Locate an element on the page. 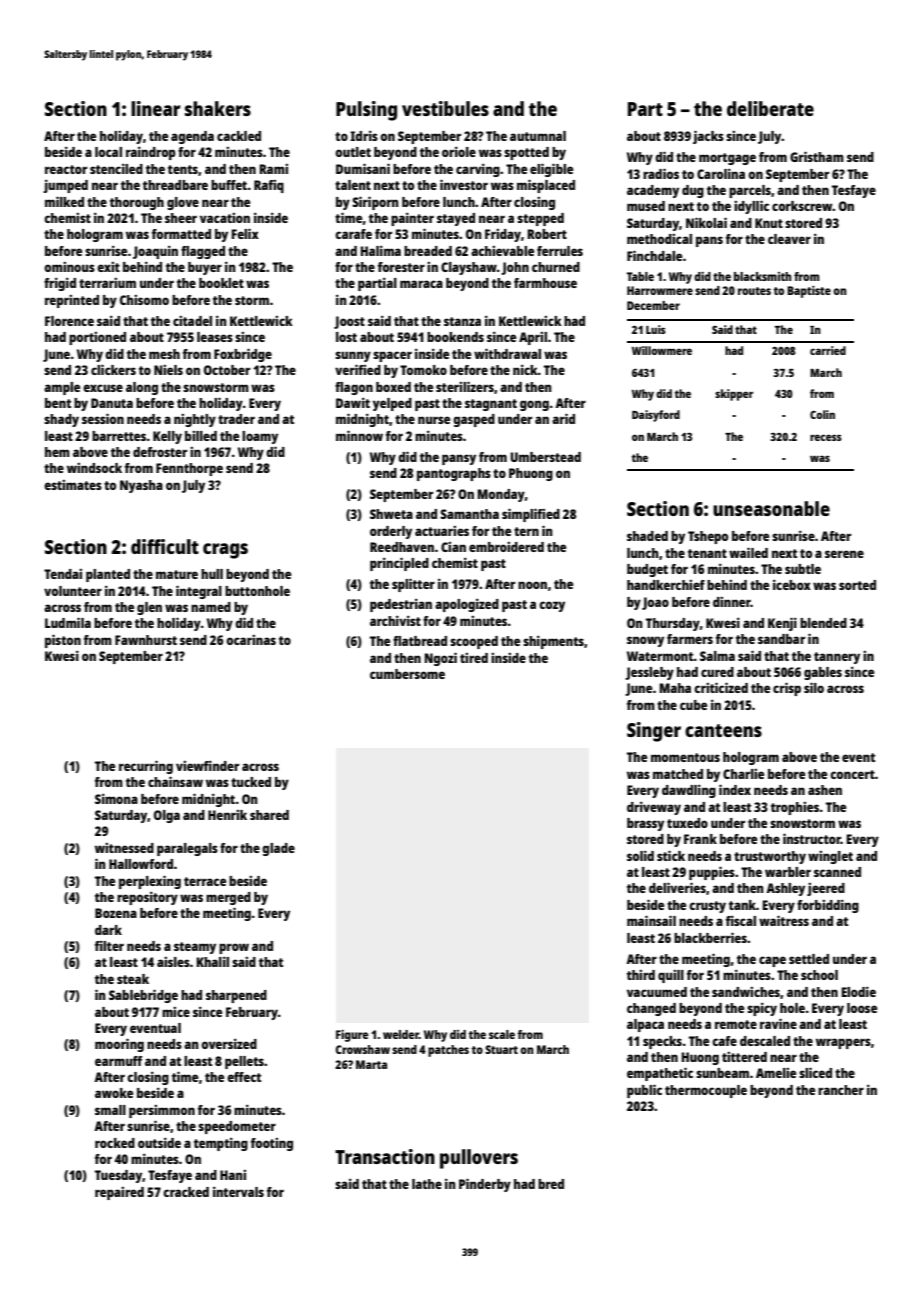  Samantha is located at coordinates (469, 514).
